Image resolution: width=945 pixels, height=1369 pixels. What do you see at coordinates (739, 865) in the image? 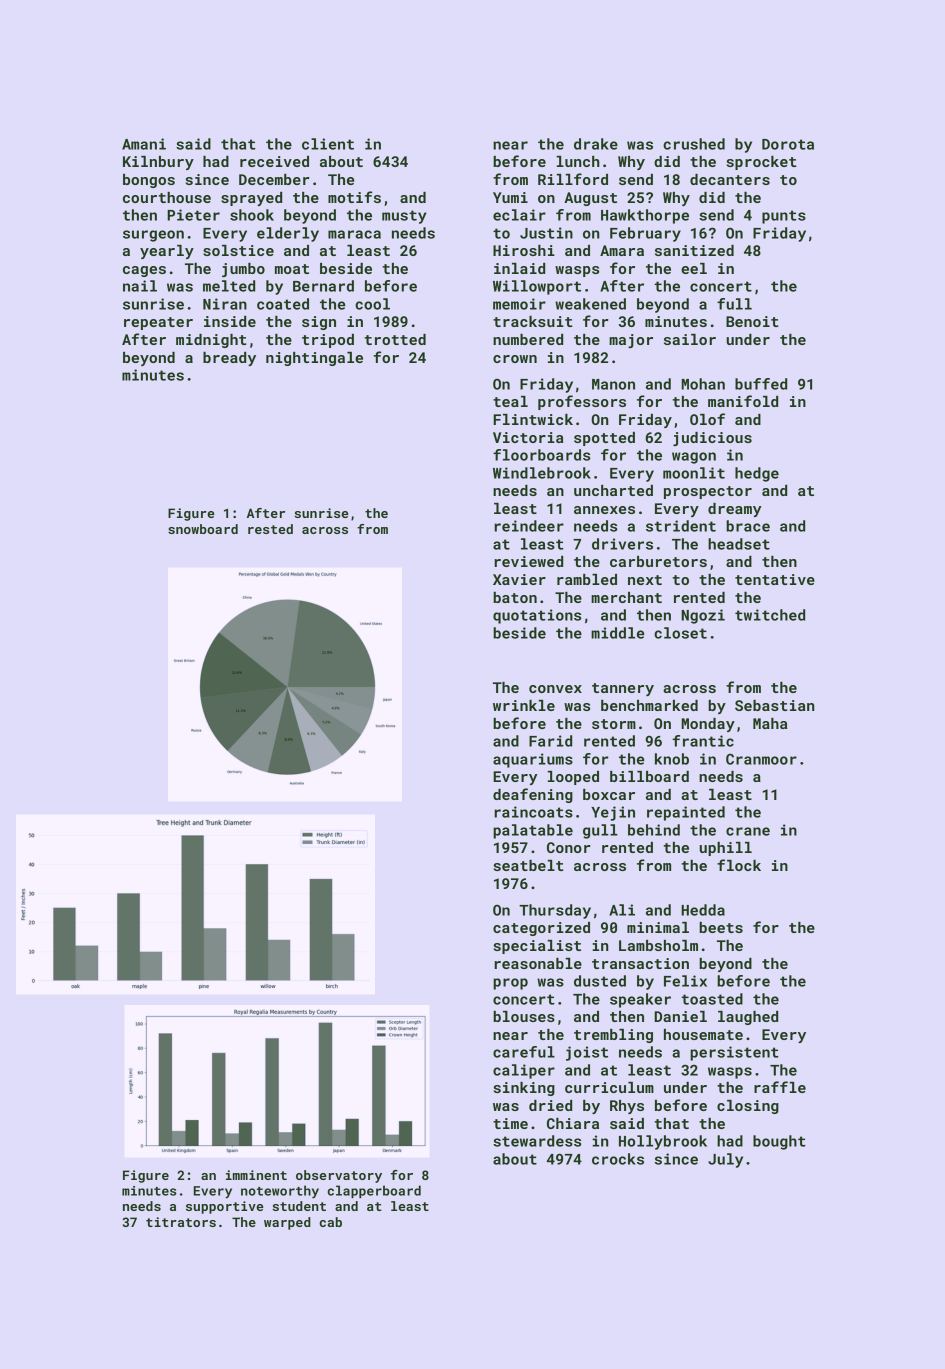
I see `flock` at bounding box center [739, 865].
